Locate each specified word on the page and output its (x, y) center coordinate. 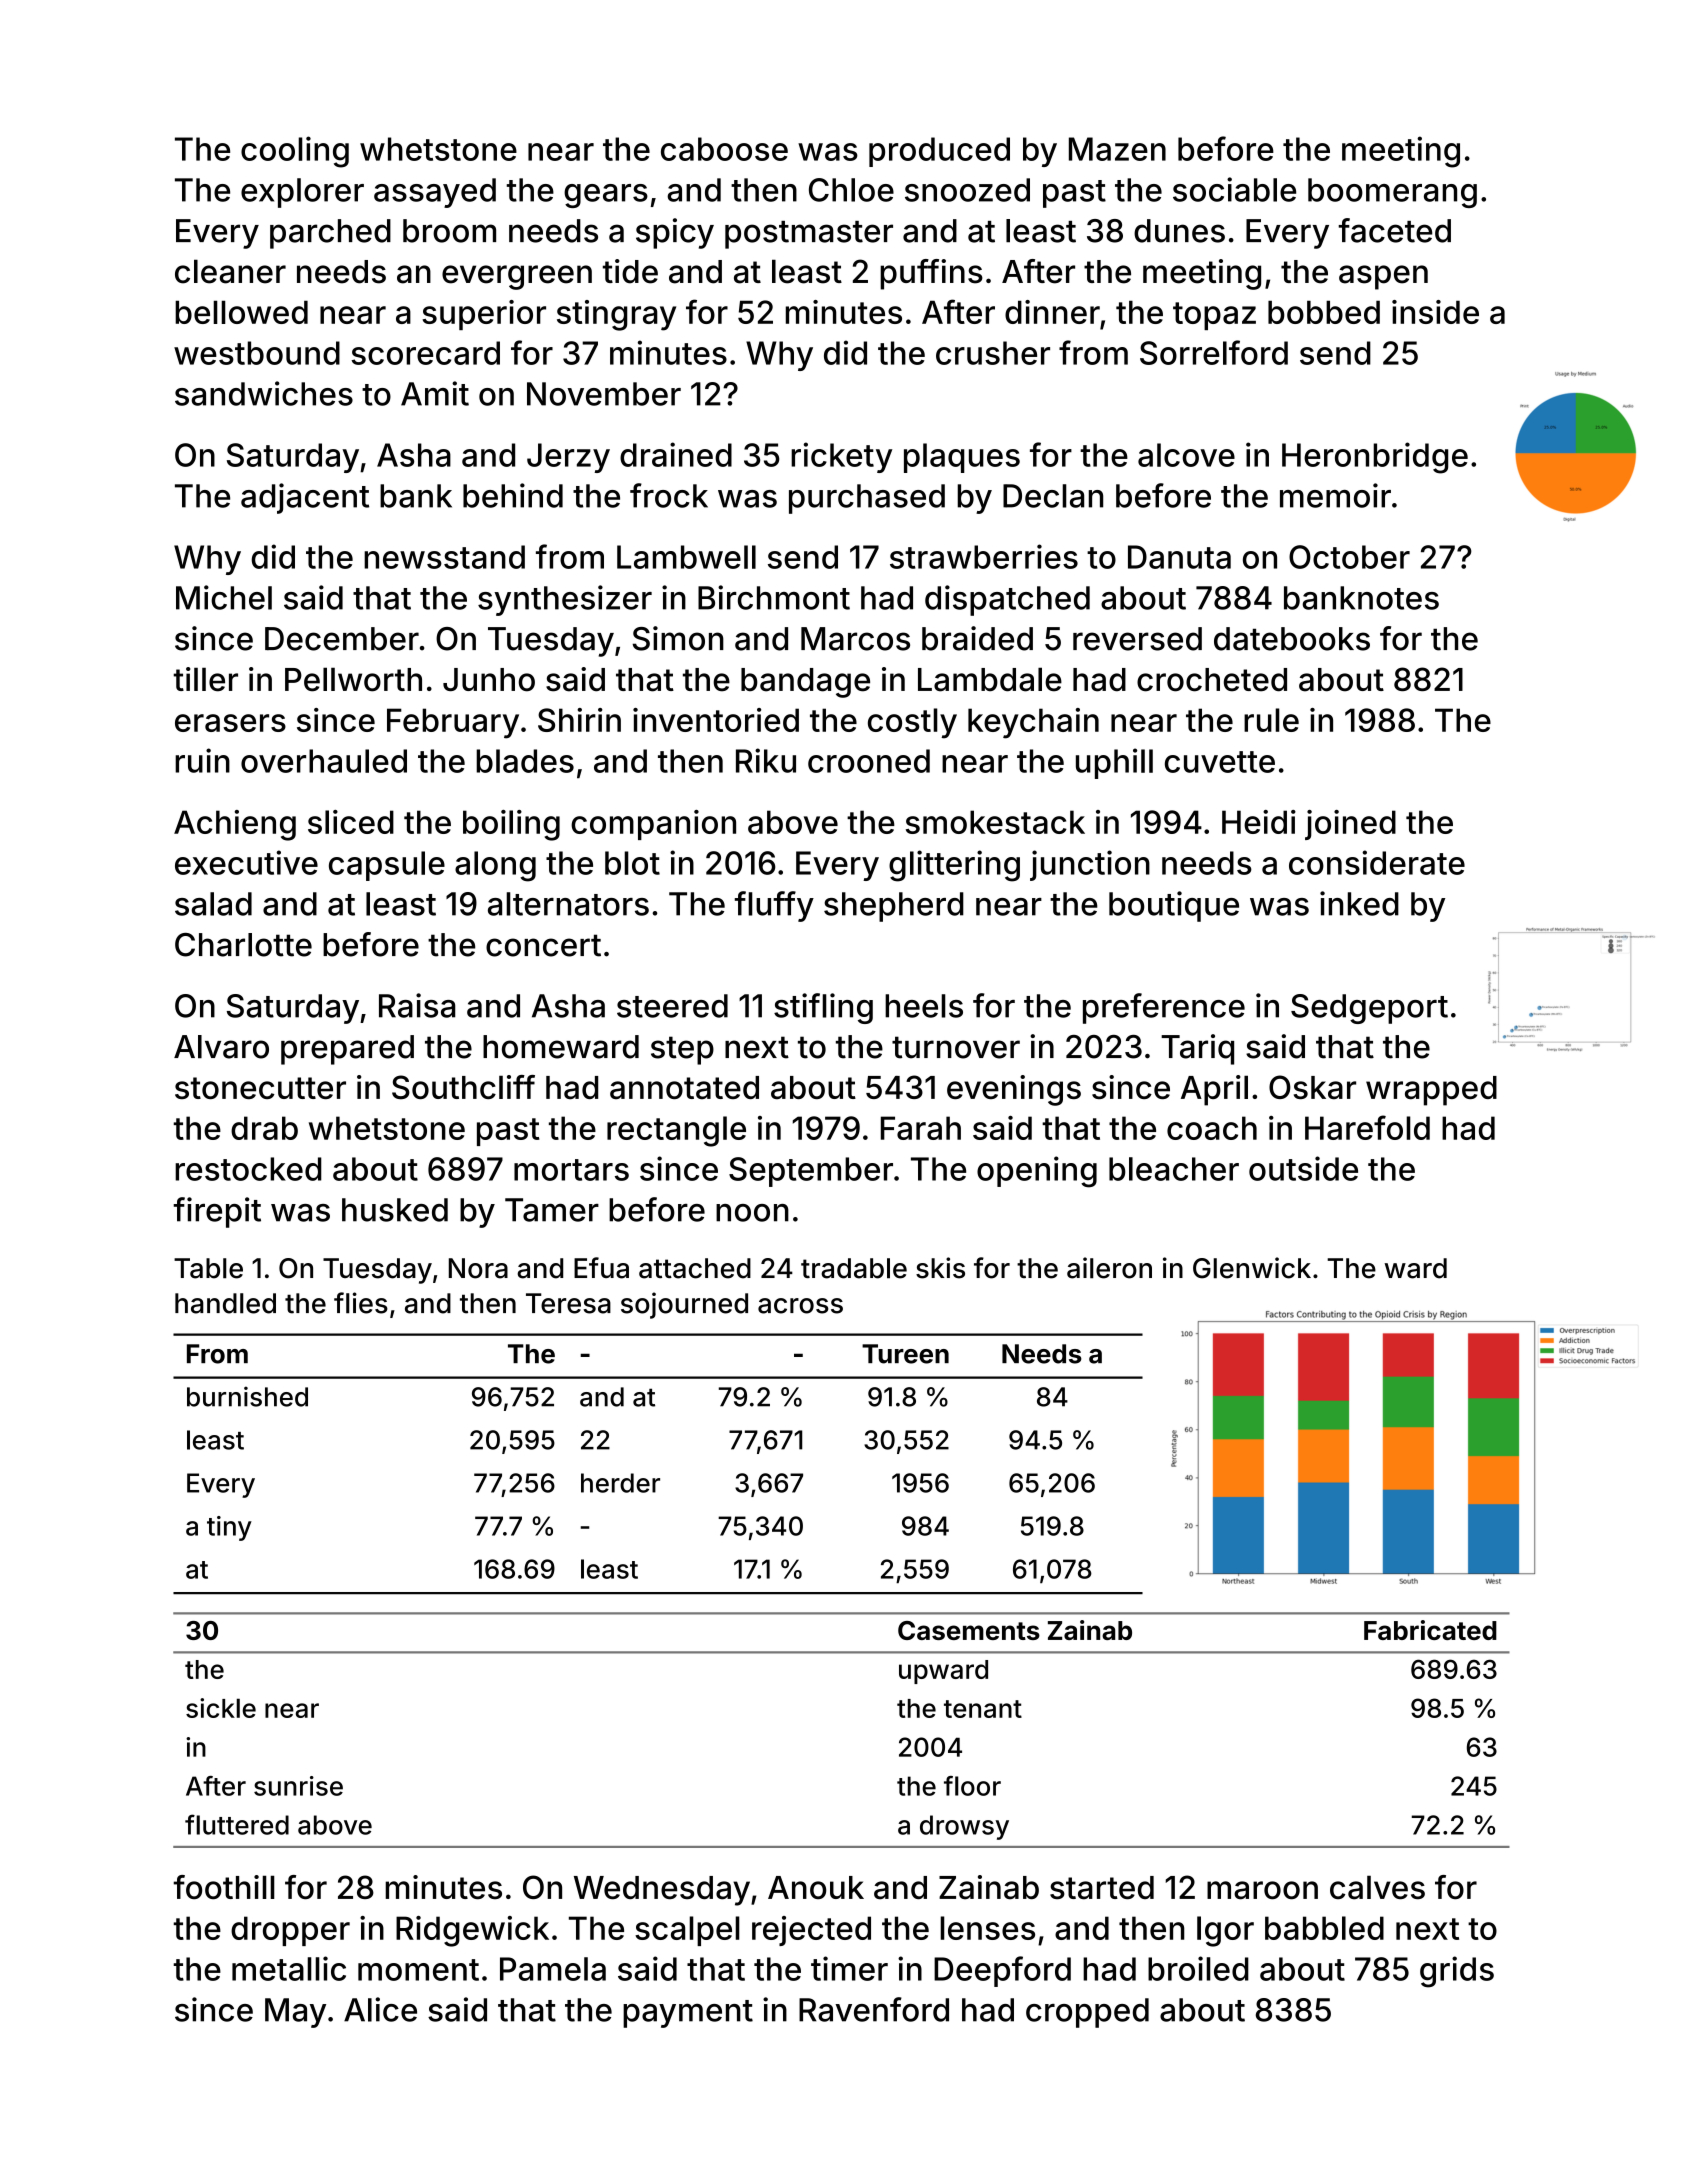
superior (484, 315)
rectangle (676, 1131)
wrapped (1431, 1091)
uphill (1114, 763)
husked (395, 1210)
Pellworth (353, 679)
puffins (931, 274)
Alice (380, 2009)
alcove (1186, 455)
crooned (869, 761)
